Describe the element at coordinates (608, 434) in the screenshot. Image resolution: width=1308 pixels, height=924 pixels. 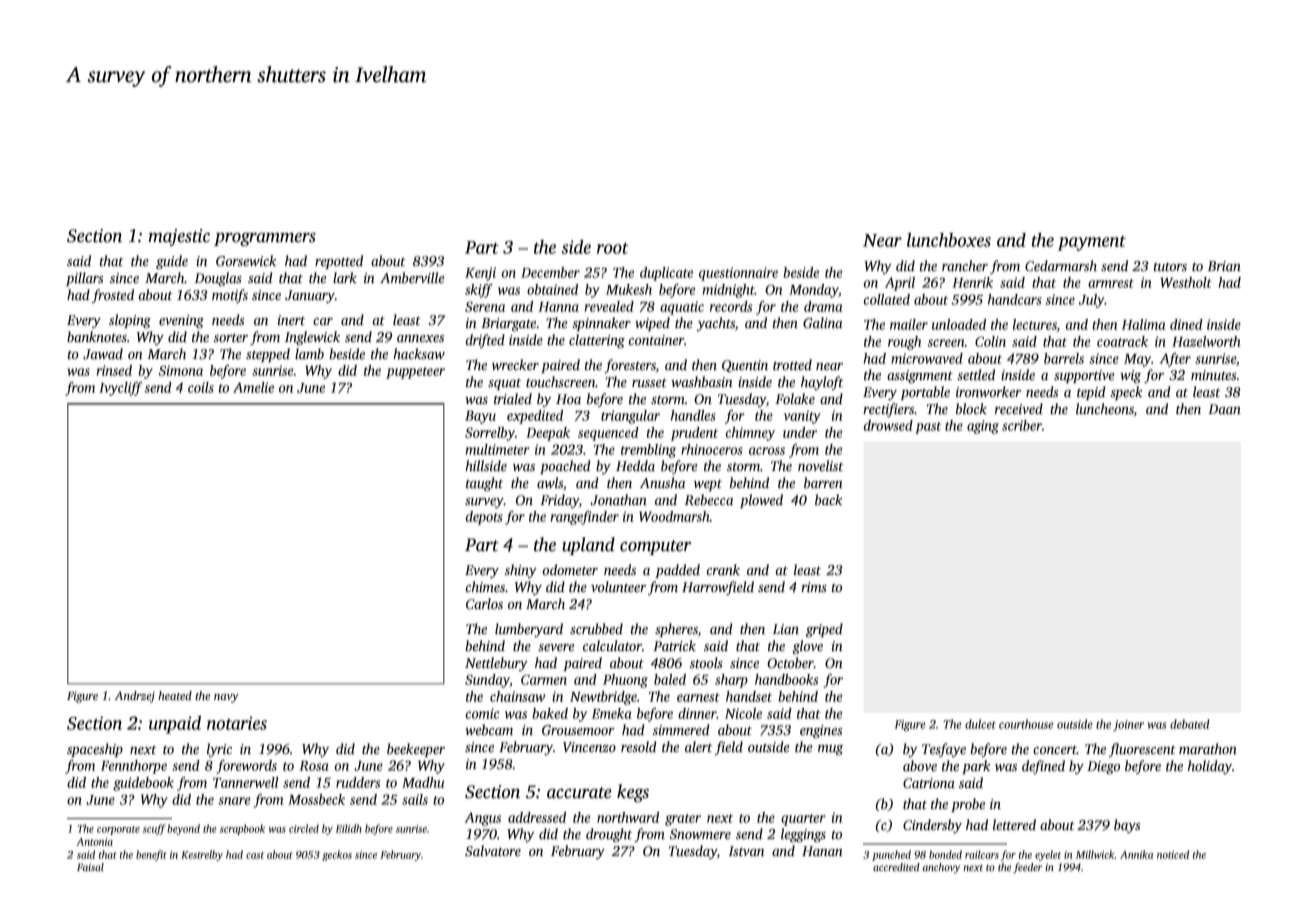
I see `sequenced` at that location.
